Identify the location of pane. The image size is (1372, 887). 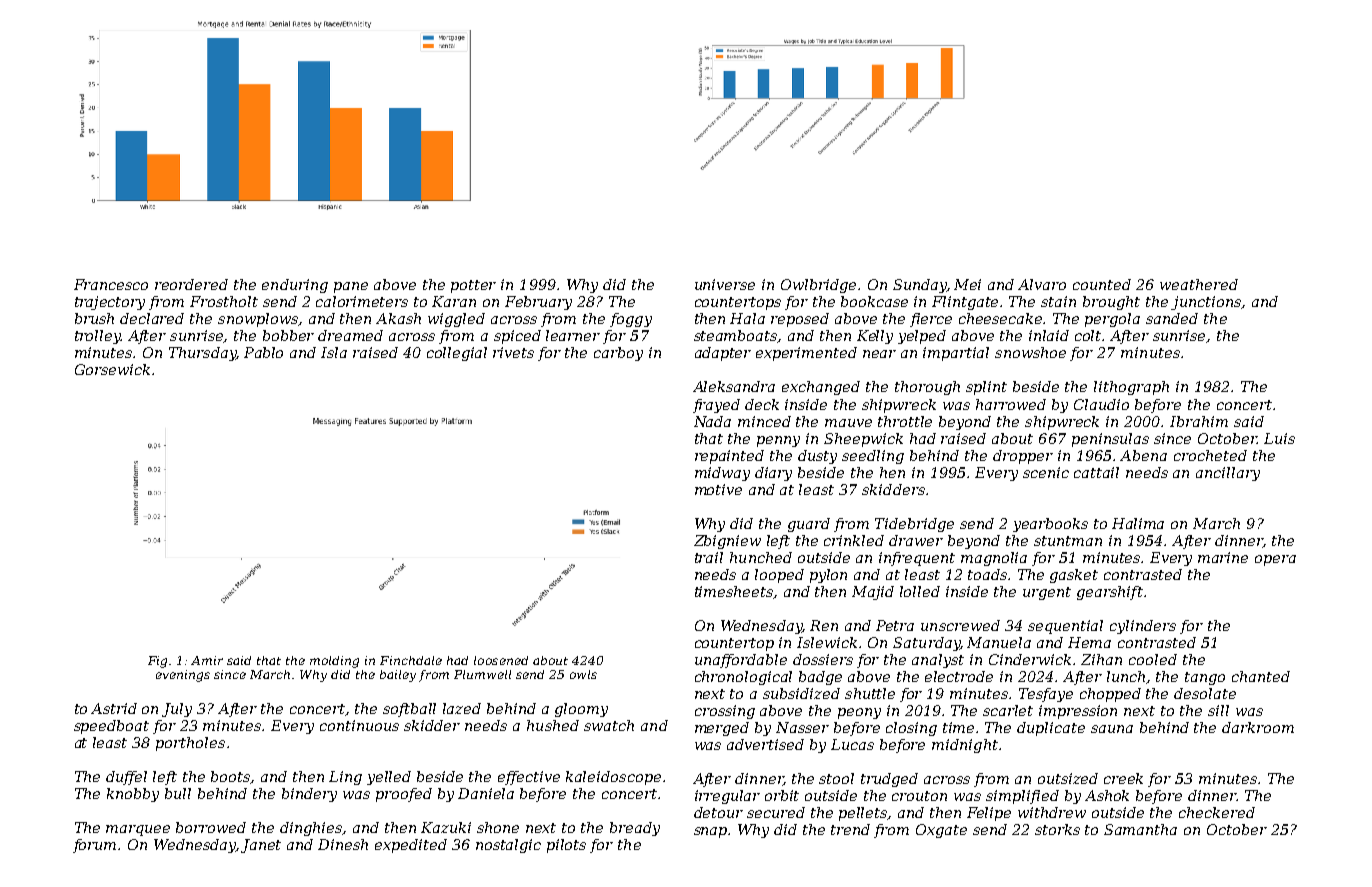
(351, 287).
